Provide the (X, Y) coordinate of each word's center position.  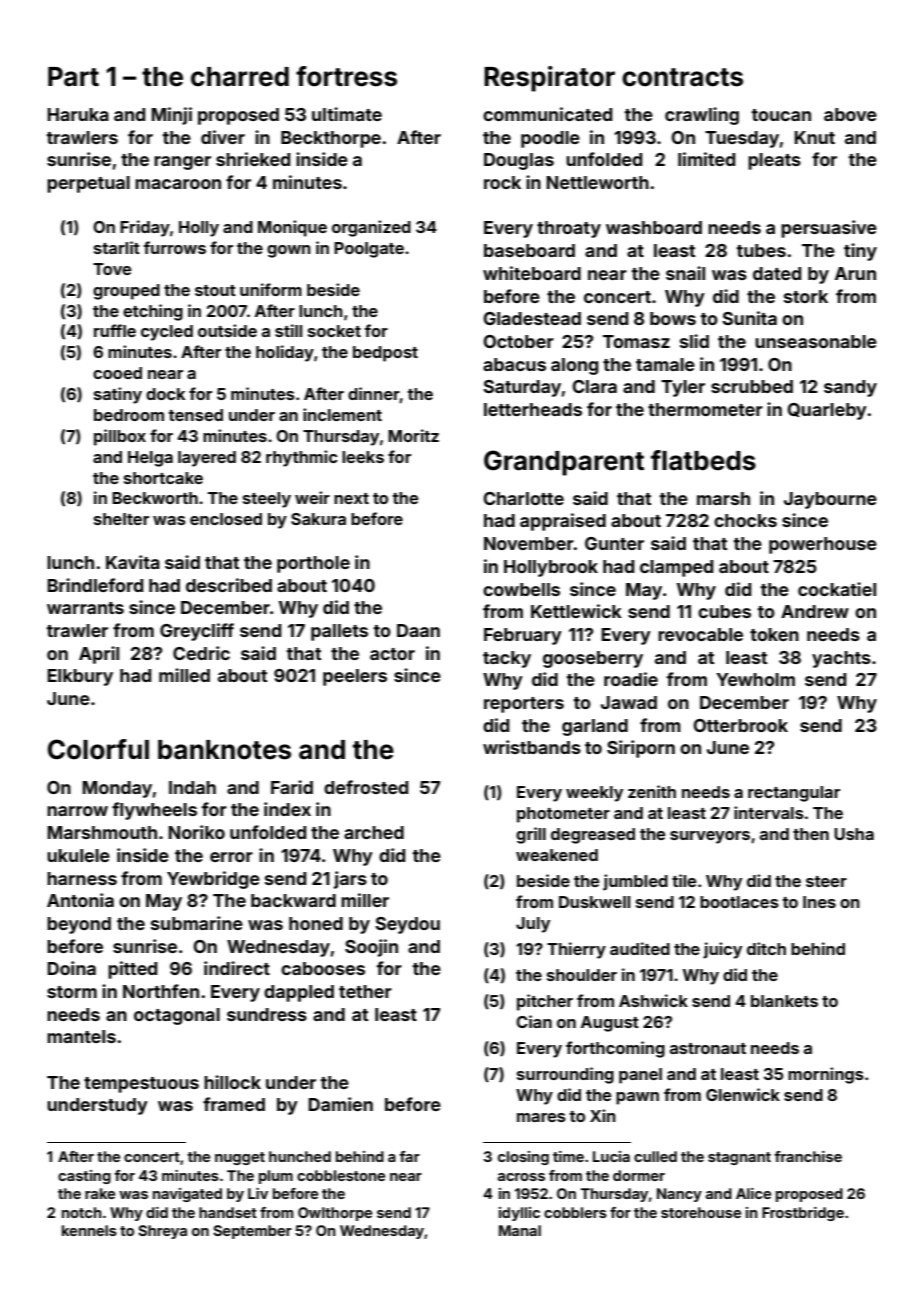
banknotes (224, 750)
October (518, 341)
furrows (174, 247)
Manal (520, 1230)
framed (234, 1104)
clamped (676, 568)
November (529, 543)
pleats (774, 161)
